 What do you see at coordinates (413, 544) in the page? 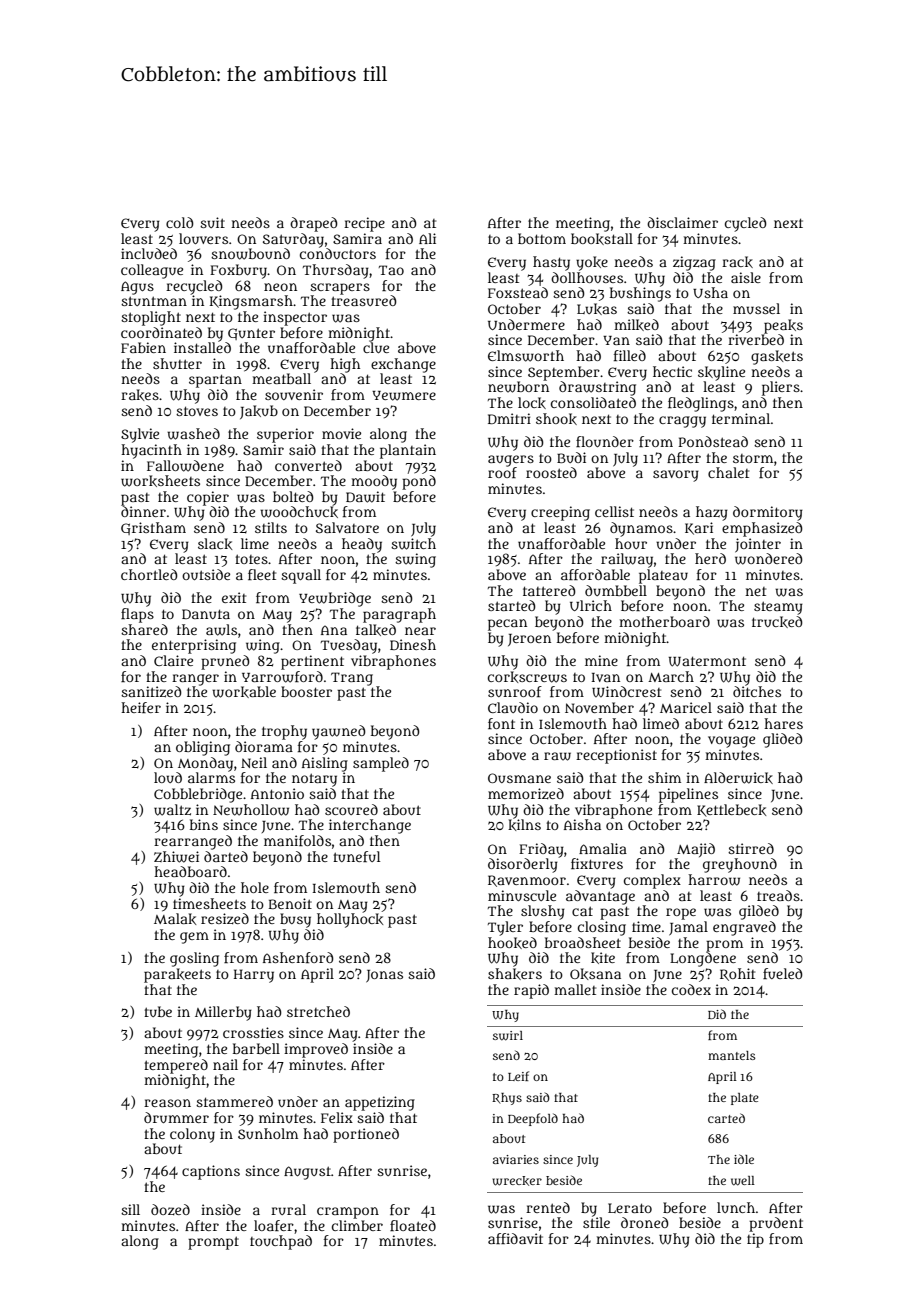
I see `switch` at bounding box center [413, 544].
